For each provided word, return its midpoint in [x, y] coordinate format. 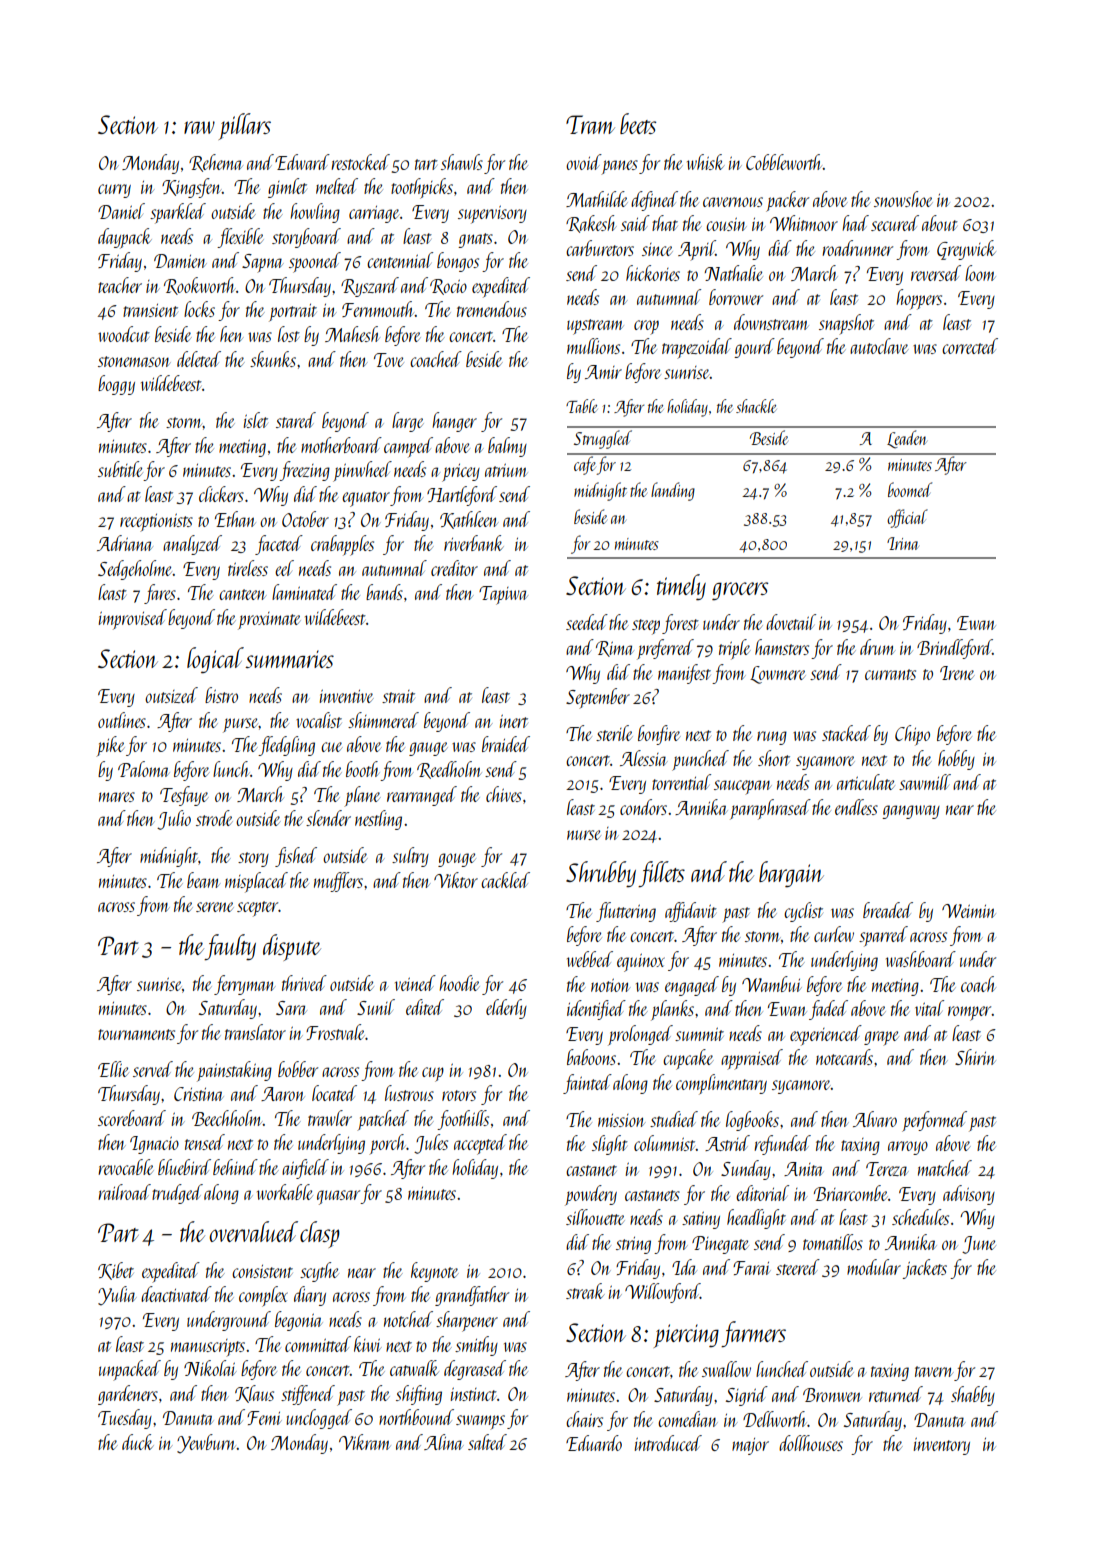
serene [215, 907]
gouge [457, 860]
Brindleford [955, 649]
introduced [668, 1443]
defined [654, 201]
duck [138, 1442]
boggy [116, 385]
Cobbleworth [784, 162]
